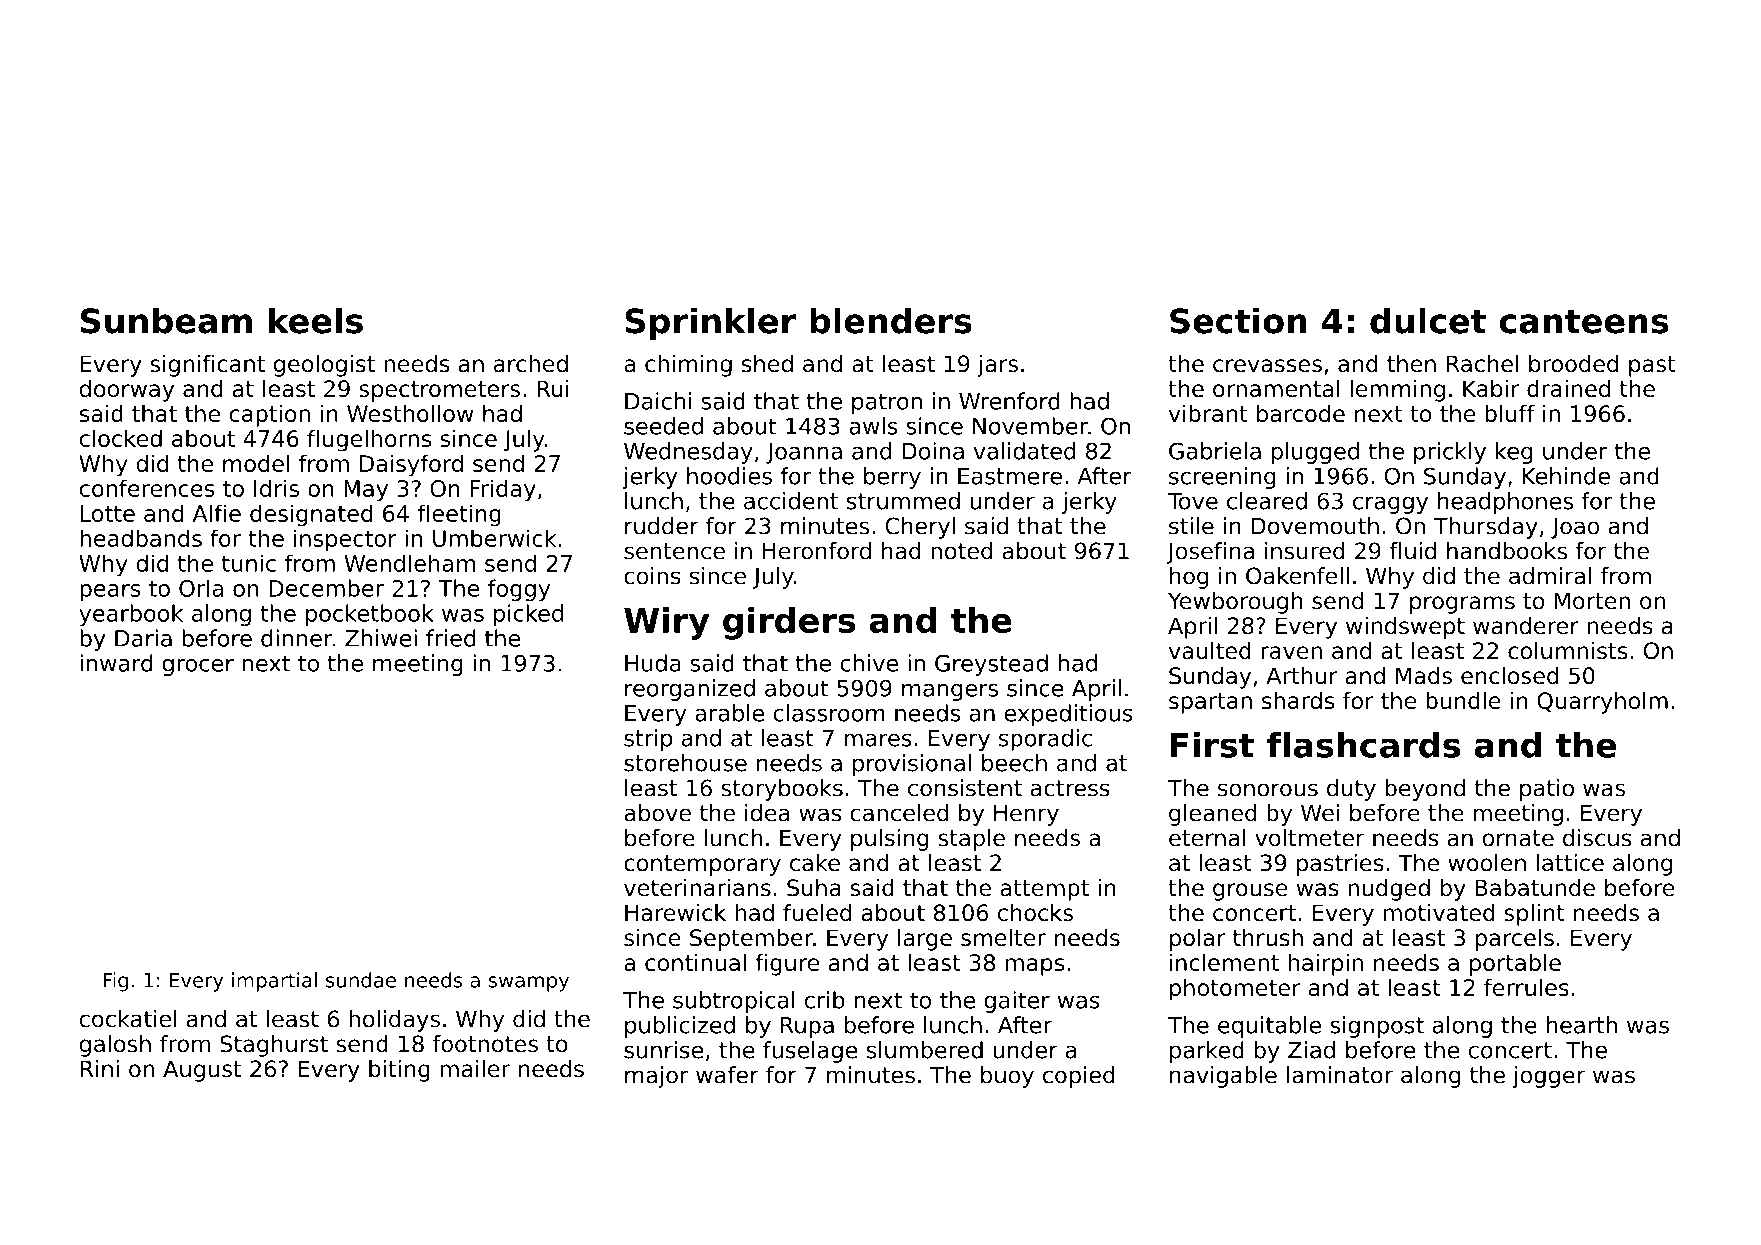 The height and width of the document is (1245, 1761). What do you see at coordinates (666, 623) in the document?
I see `Wiry` at bounding box center [666, 623].
